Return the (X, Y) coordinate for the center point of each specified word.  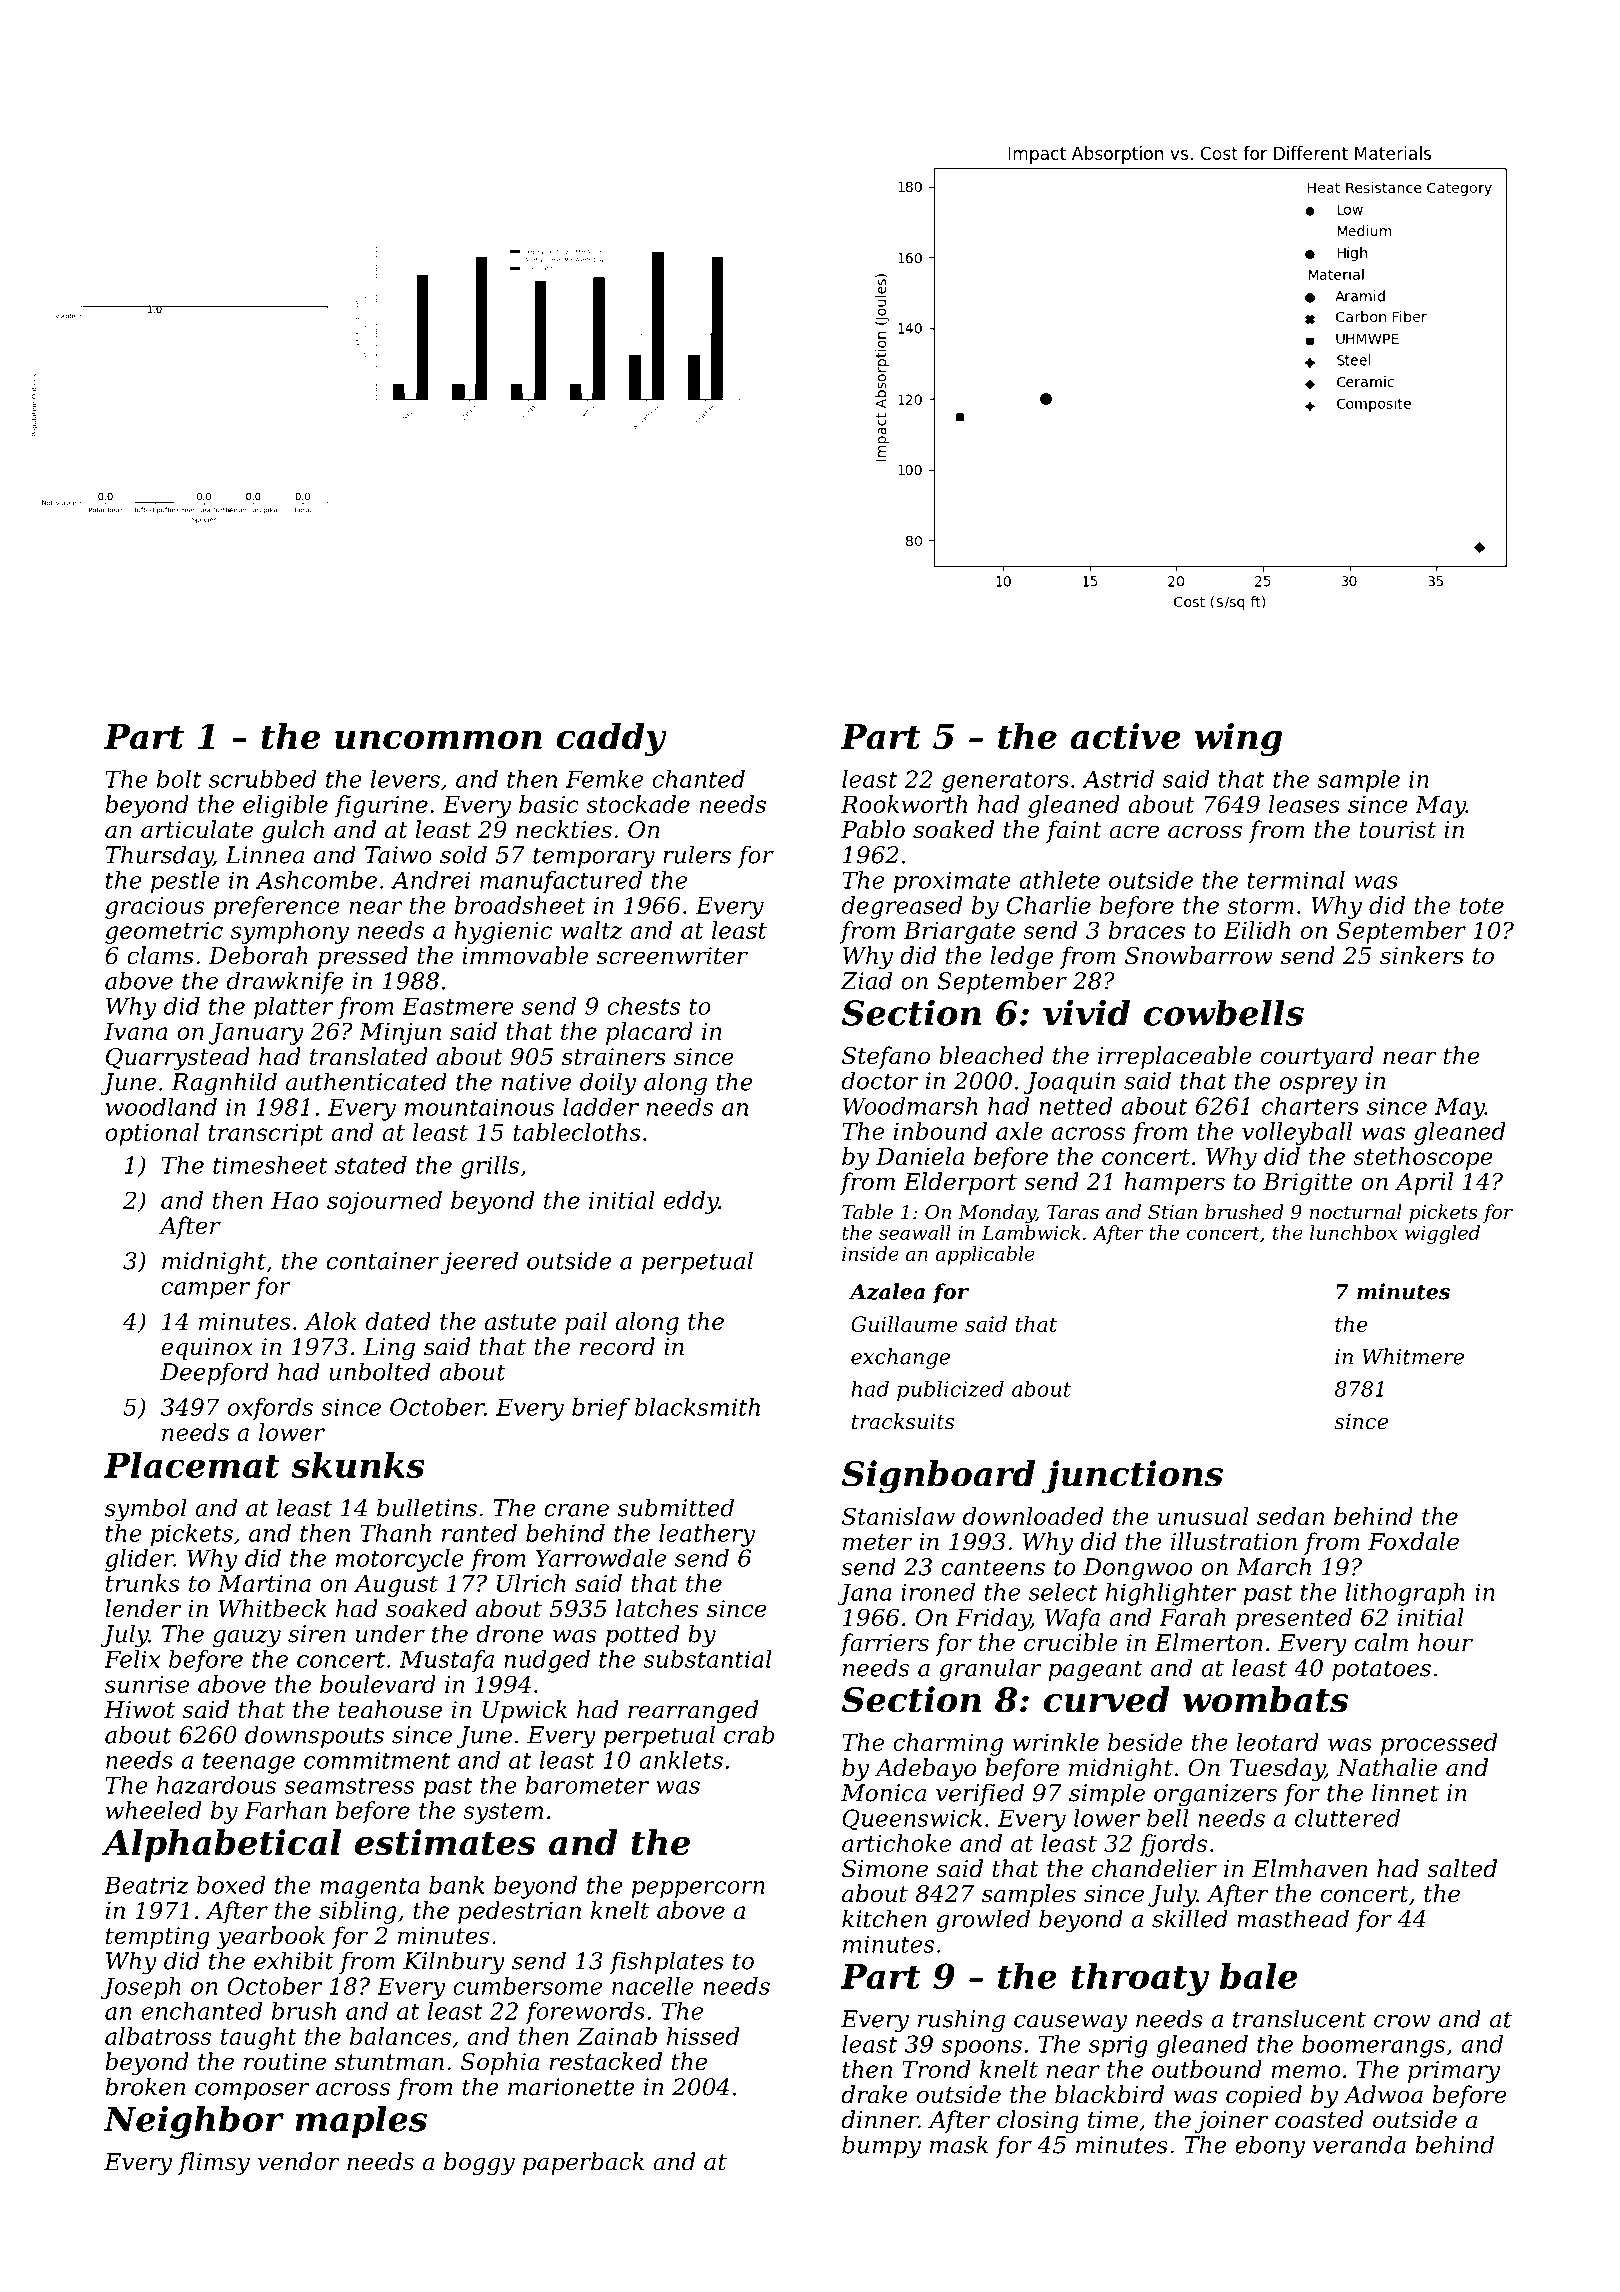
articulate (197, 829)
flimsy (214, 2163)
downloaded (1033, 1516)
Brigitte (1307, 1184)
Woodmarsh (910, 1106)
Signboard (938, 1477)
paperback (583, 2163)
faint (1074, 831)
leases (1304, 804)
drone (510, 1633)
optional (152, 1134)
